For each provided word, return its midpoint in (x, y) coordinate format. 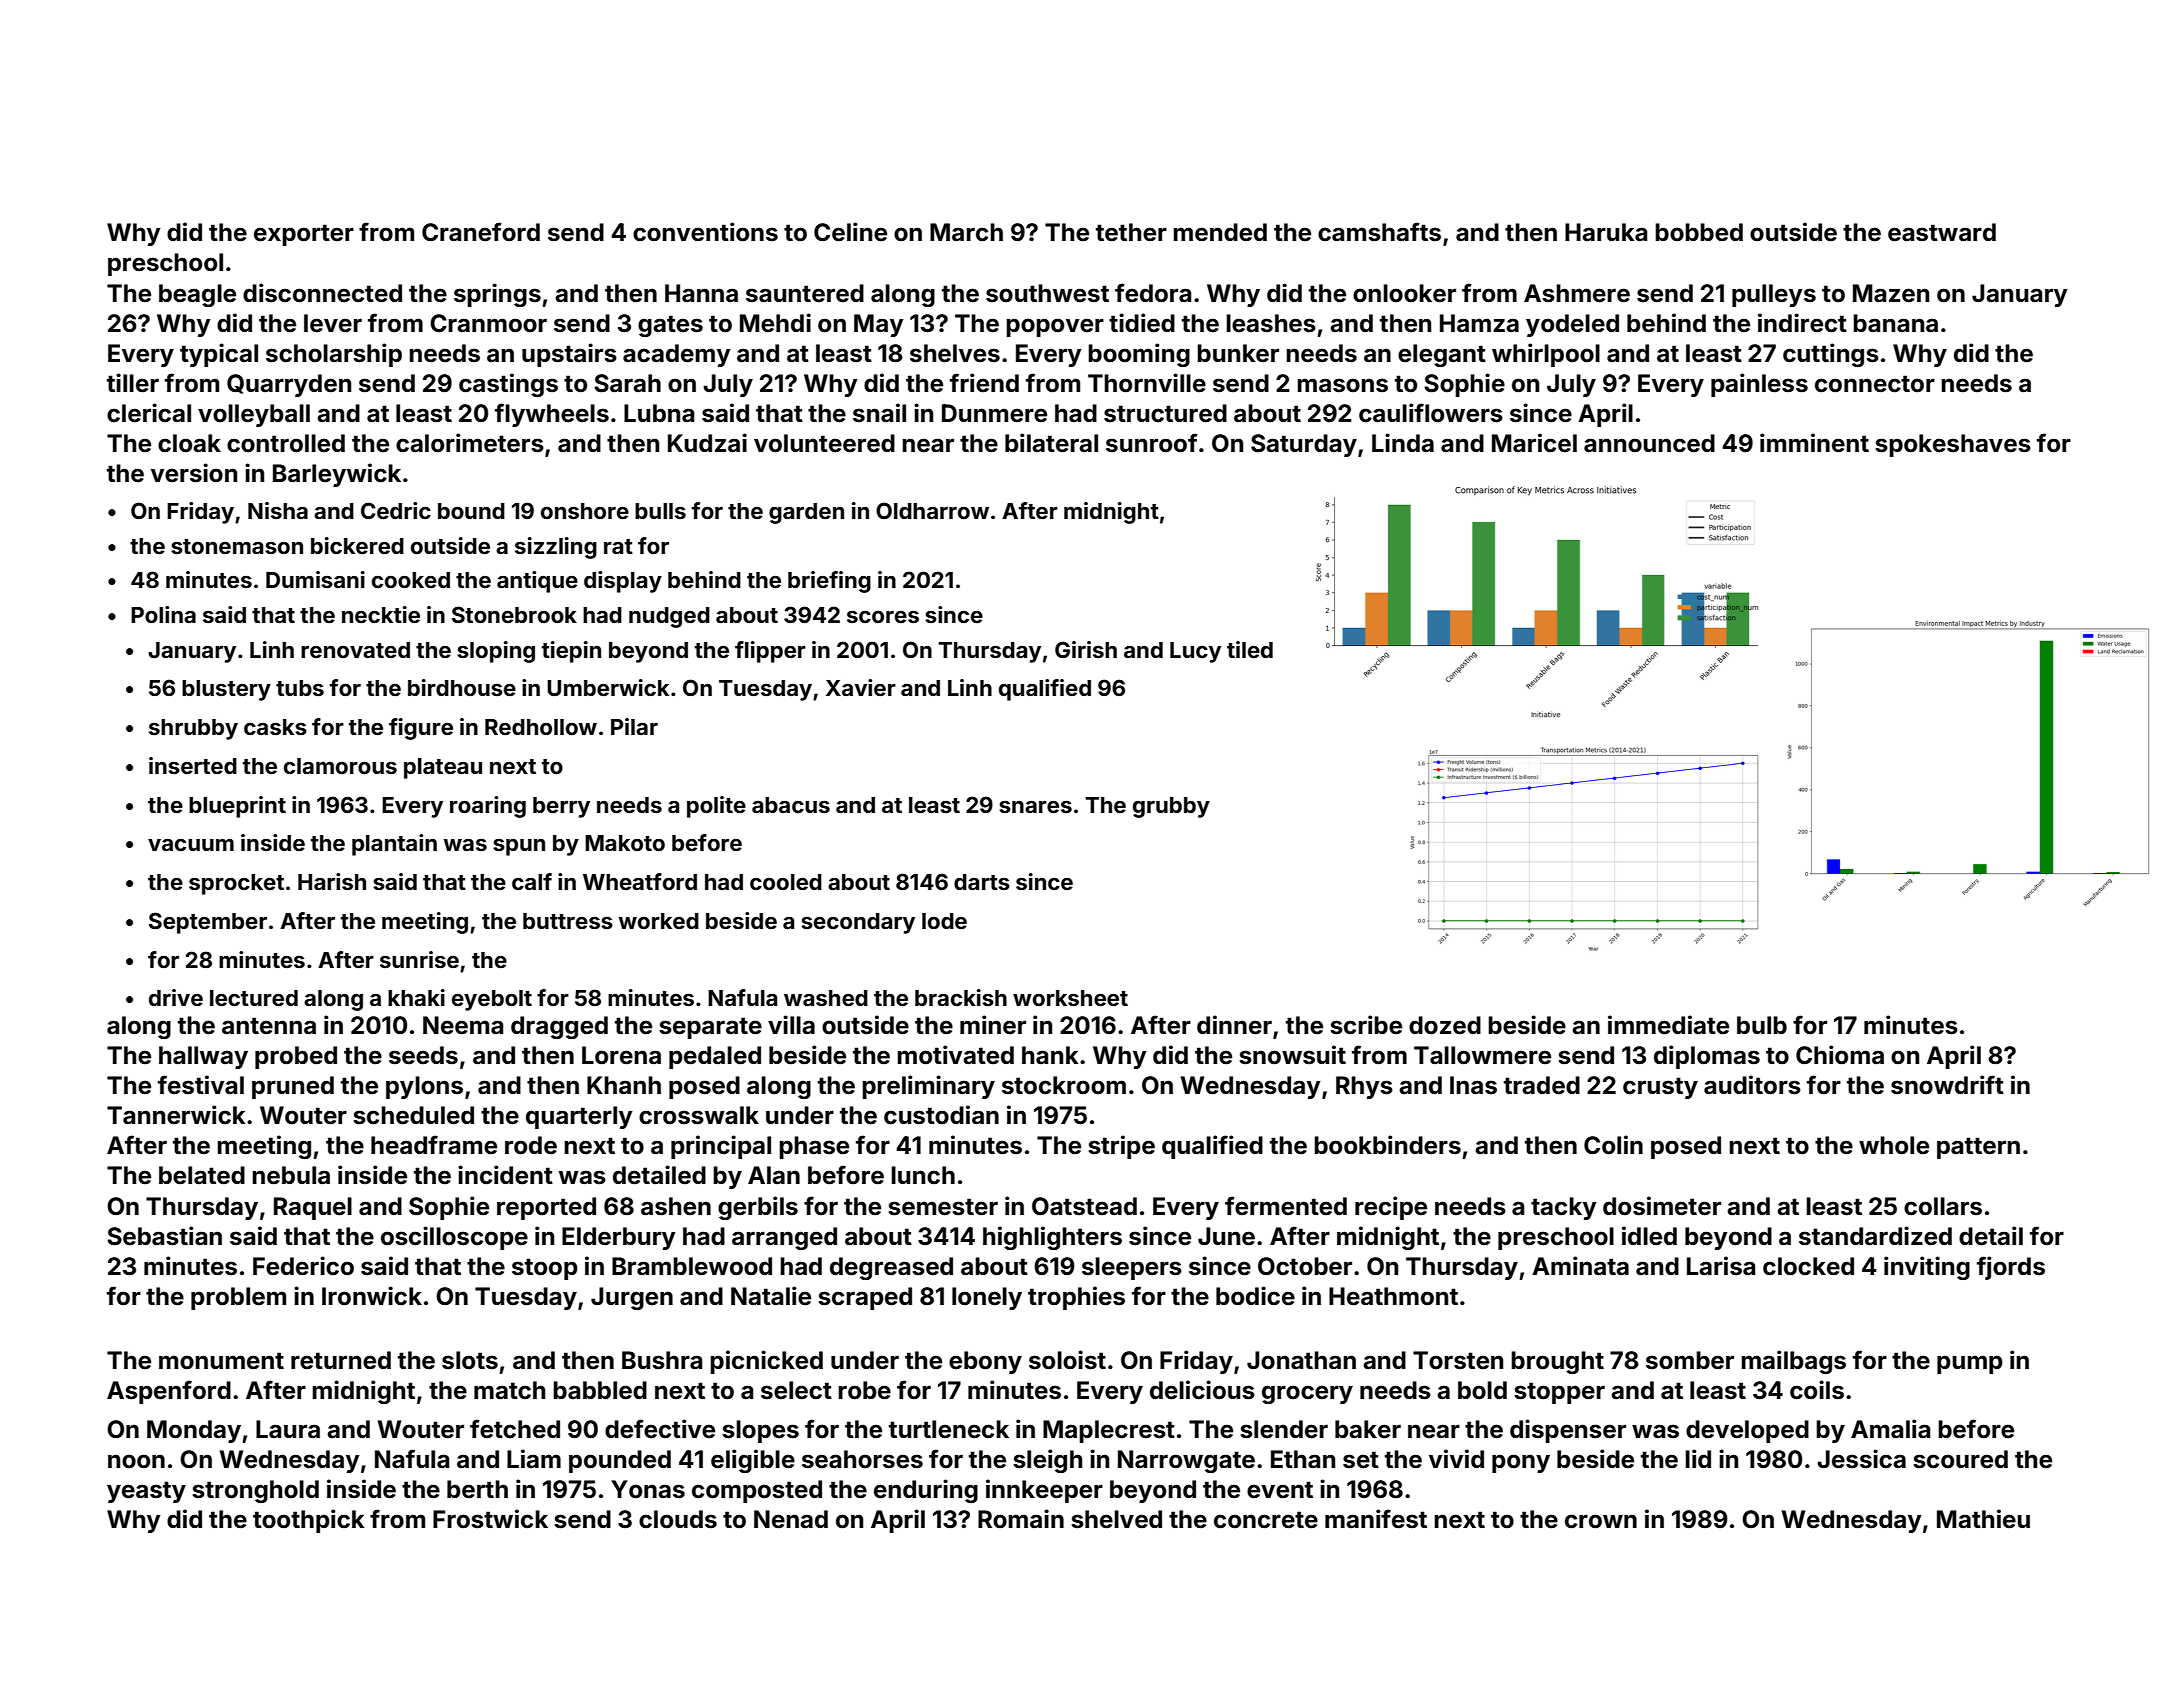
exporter (304, 235)
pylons (424, 1087)
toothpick (309, 1521)
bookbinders (1387, 1145)
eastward (1942, 232)
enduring (926, 1491)
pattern (1978, 1148)
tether (1131, 232)
